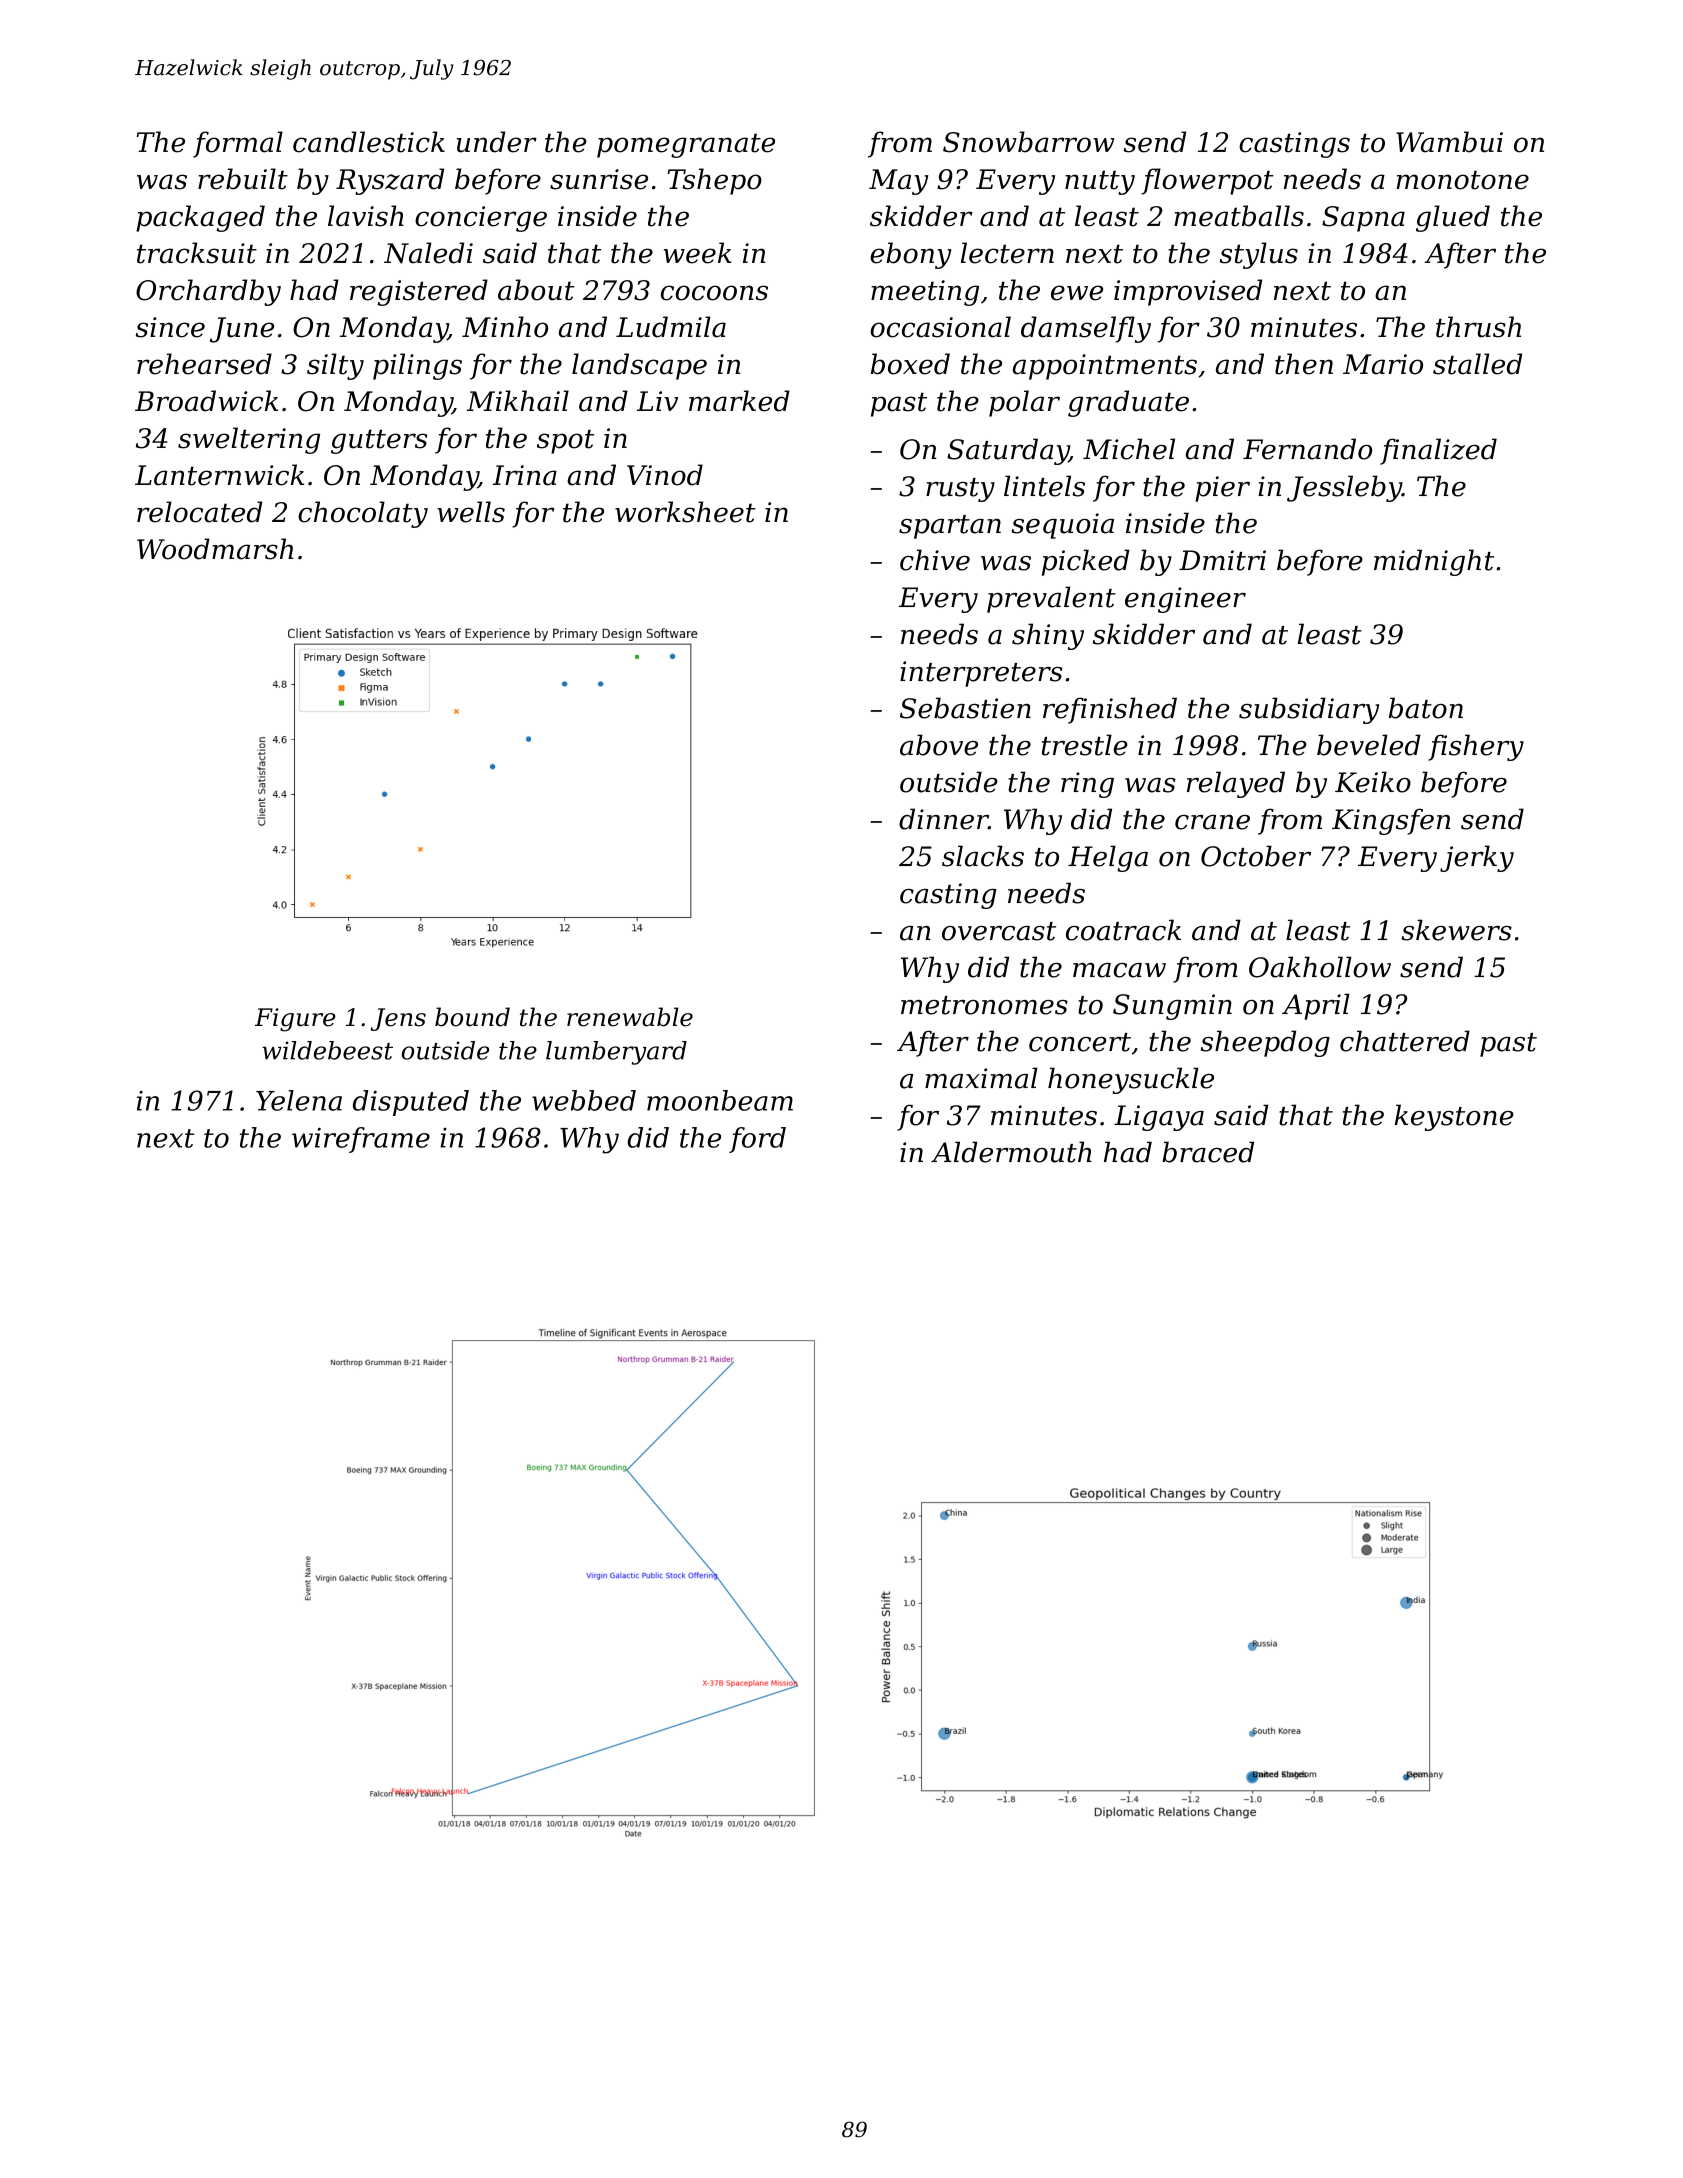 This page has width=1683, height=2178. Describe the element at coordinates (428, 253) in the page. I see `Naledi` at that location.
